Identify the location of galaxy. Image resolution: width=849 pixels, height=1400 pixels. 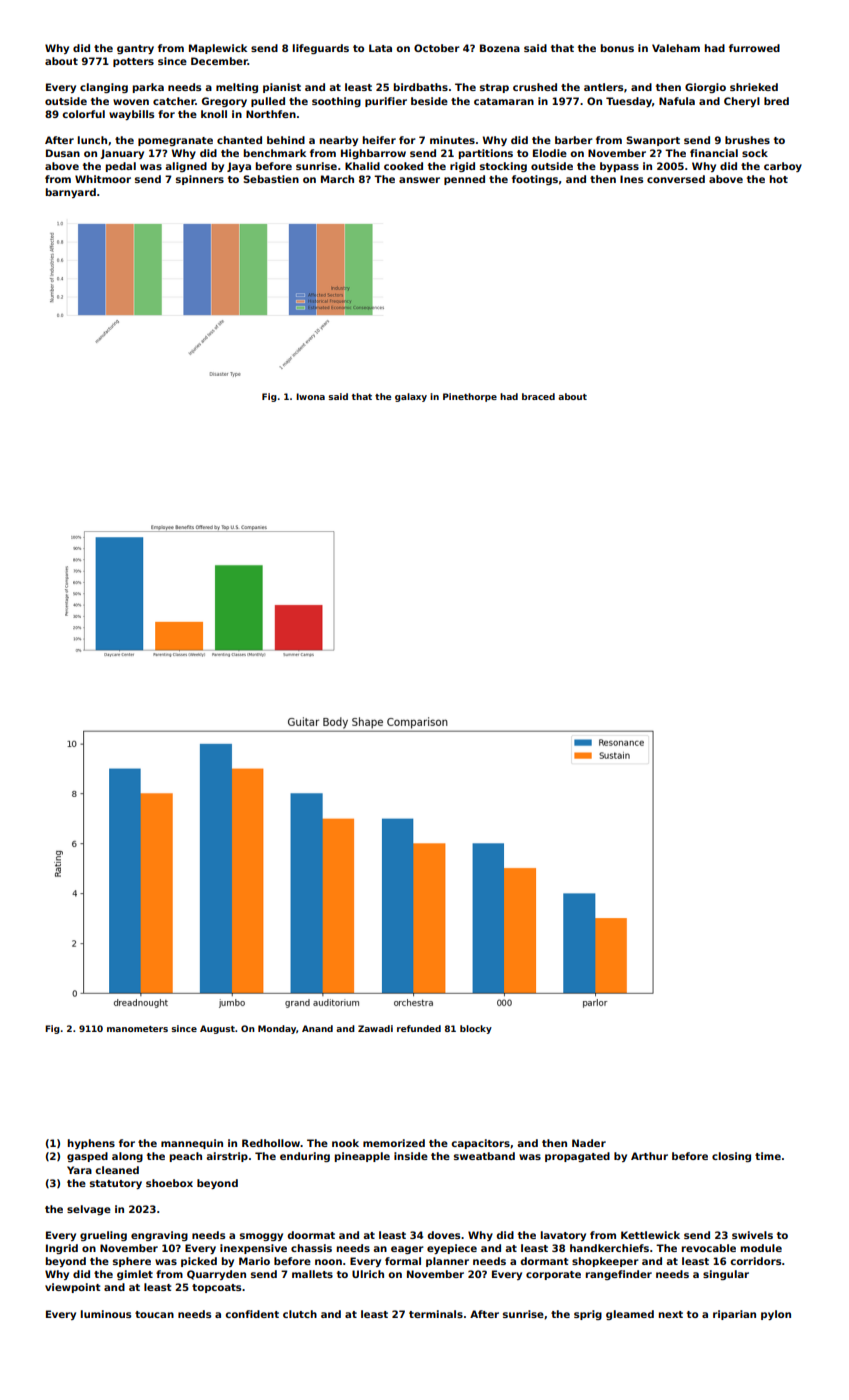
(411, 397).
